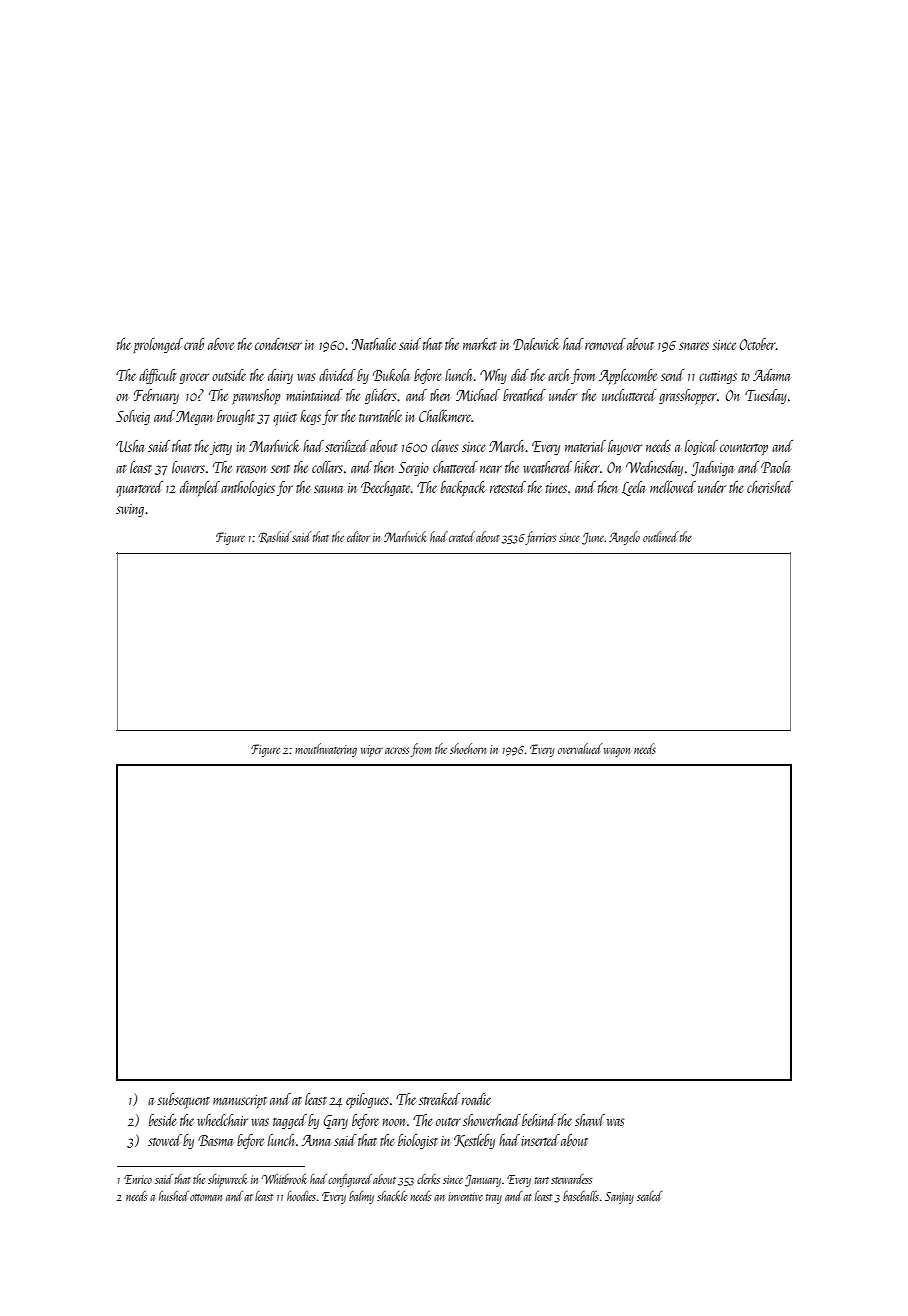 Image resolution: width=908 pixels, height=1316 pixels. What do you see at coordinates (372, 751) in the document?
I see `wiper` at bounding box center [372, 751].
